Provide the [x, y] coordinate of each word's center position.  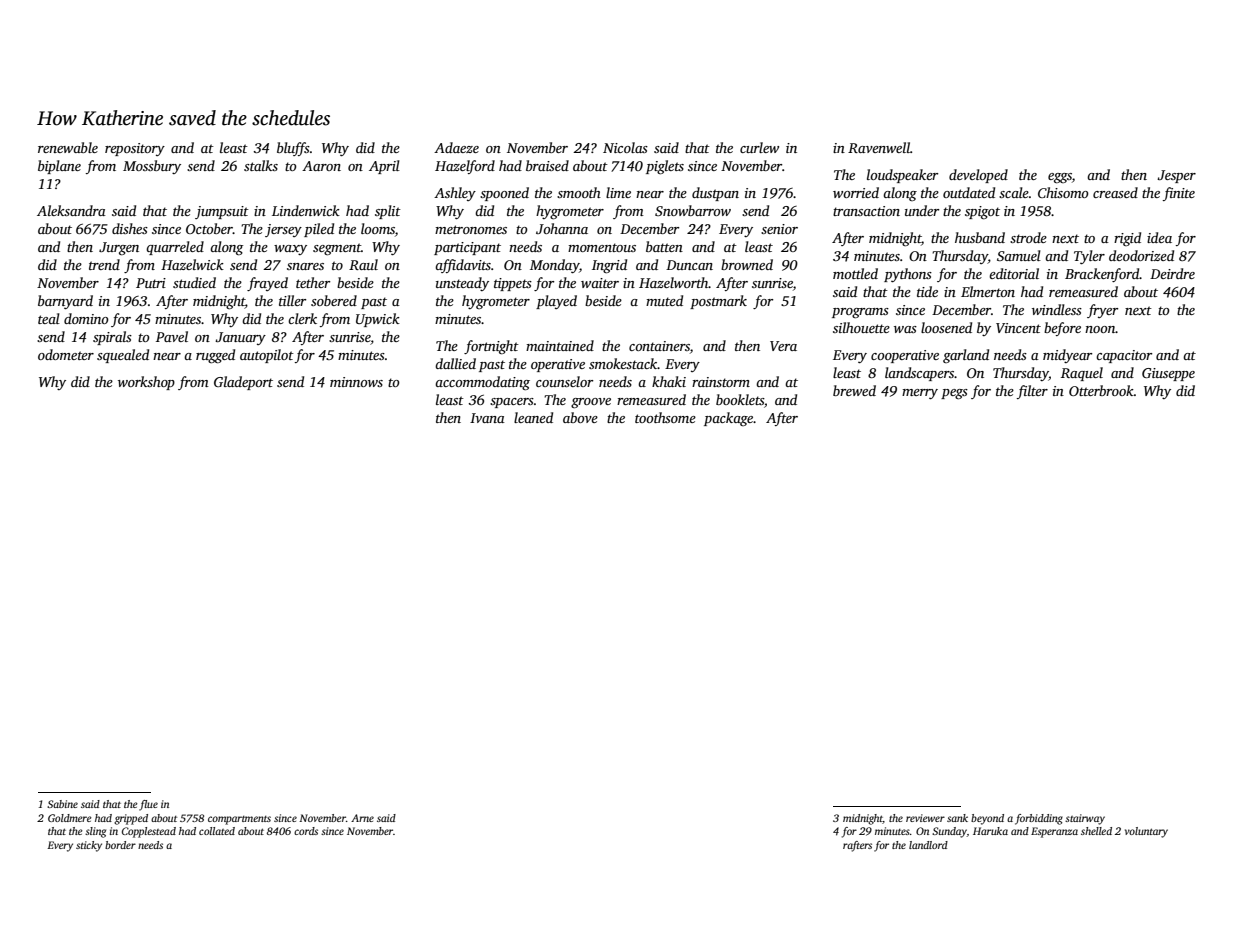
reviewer [925, 818]
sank [957, 818]
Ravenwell [879, 147]
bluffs [293, 149]
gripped [131, 819]
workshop [146, 383]
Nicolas [625, 147]
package [729, 419]
